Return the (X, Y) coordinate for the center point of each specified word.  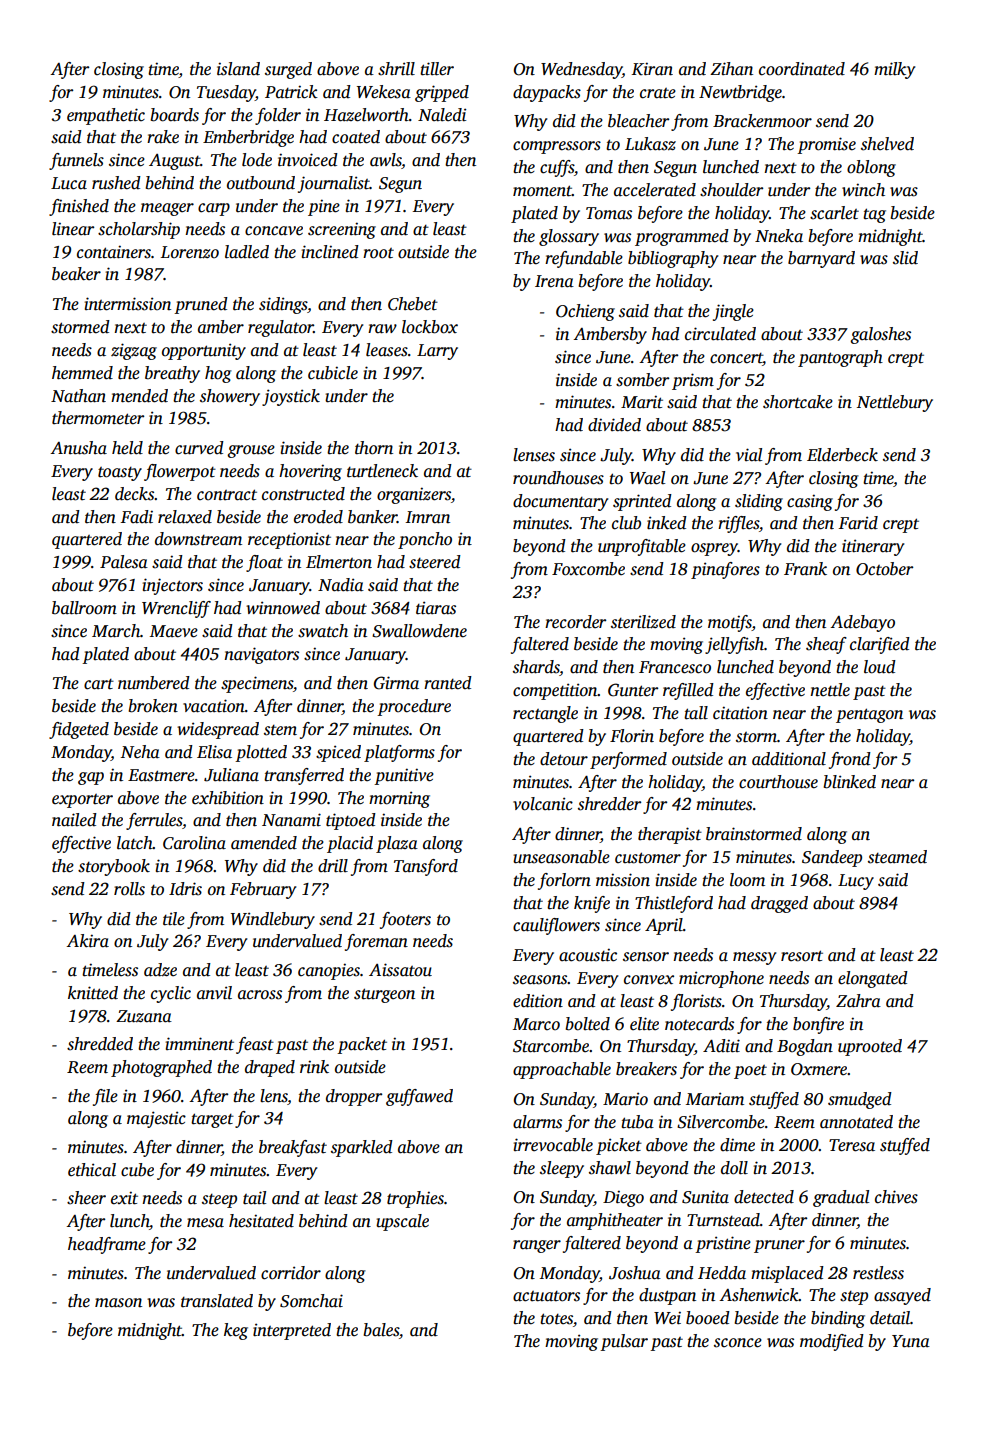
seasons (540, 980)
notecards (699, 1024)
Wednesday (581, 70)
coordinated (802, 69)
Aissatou (400, 970)
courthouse (778, 782)
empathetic (106, 116)
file (105, 1097)
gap (91, 778)
